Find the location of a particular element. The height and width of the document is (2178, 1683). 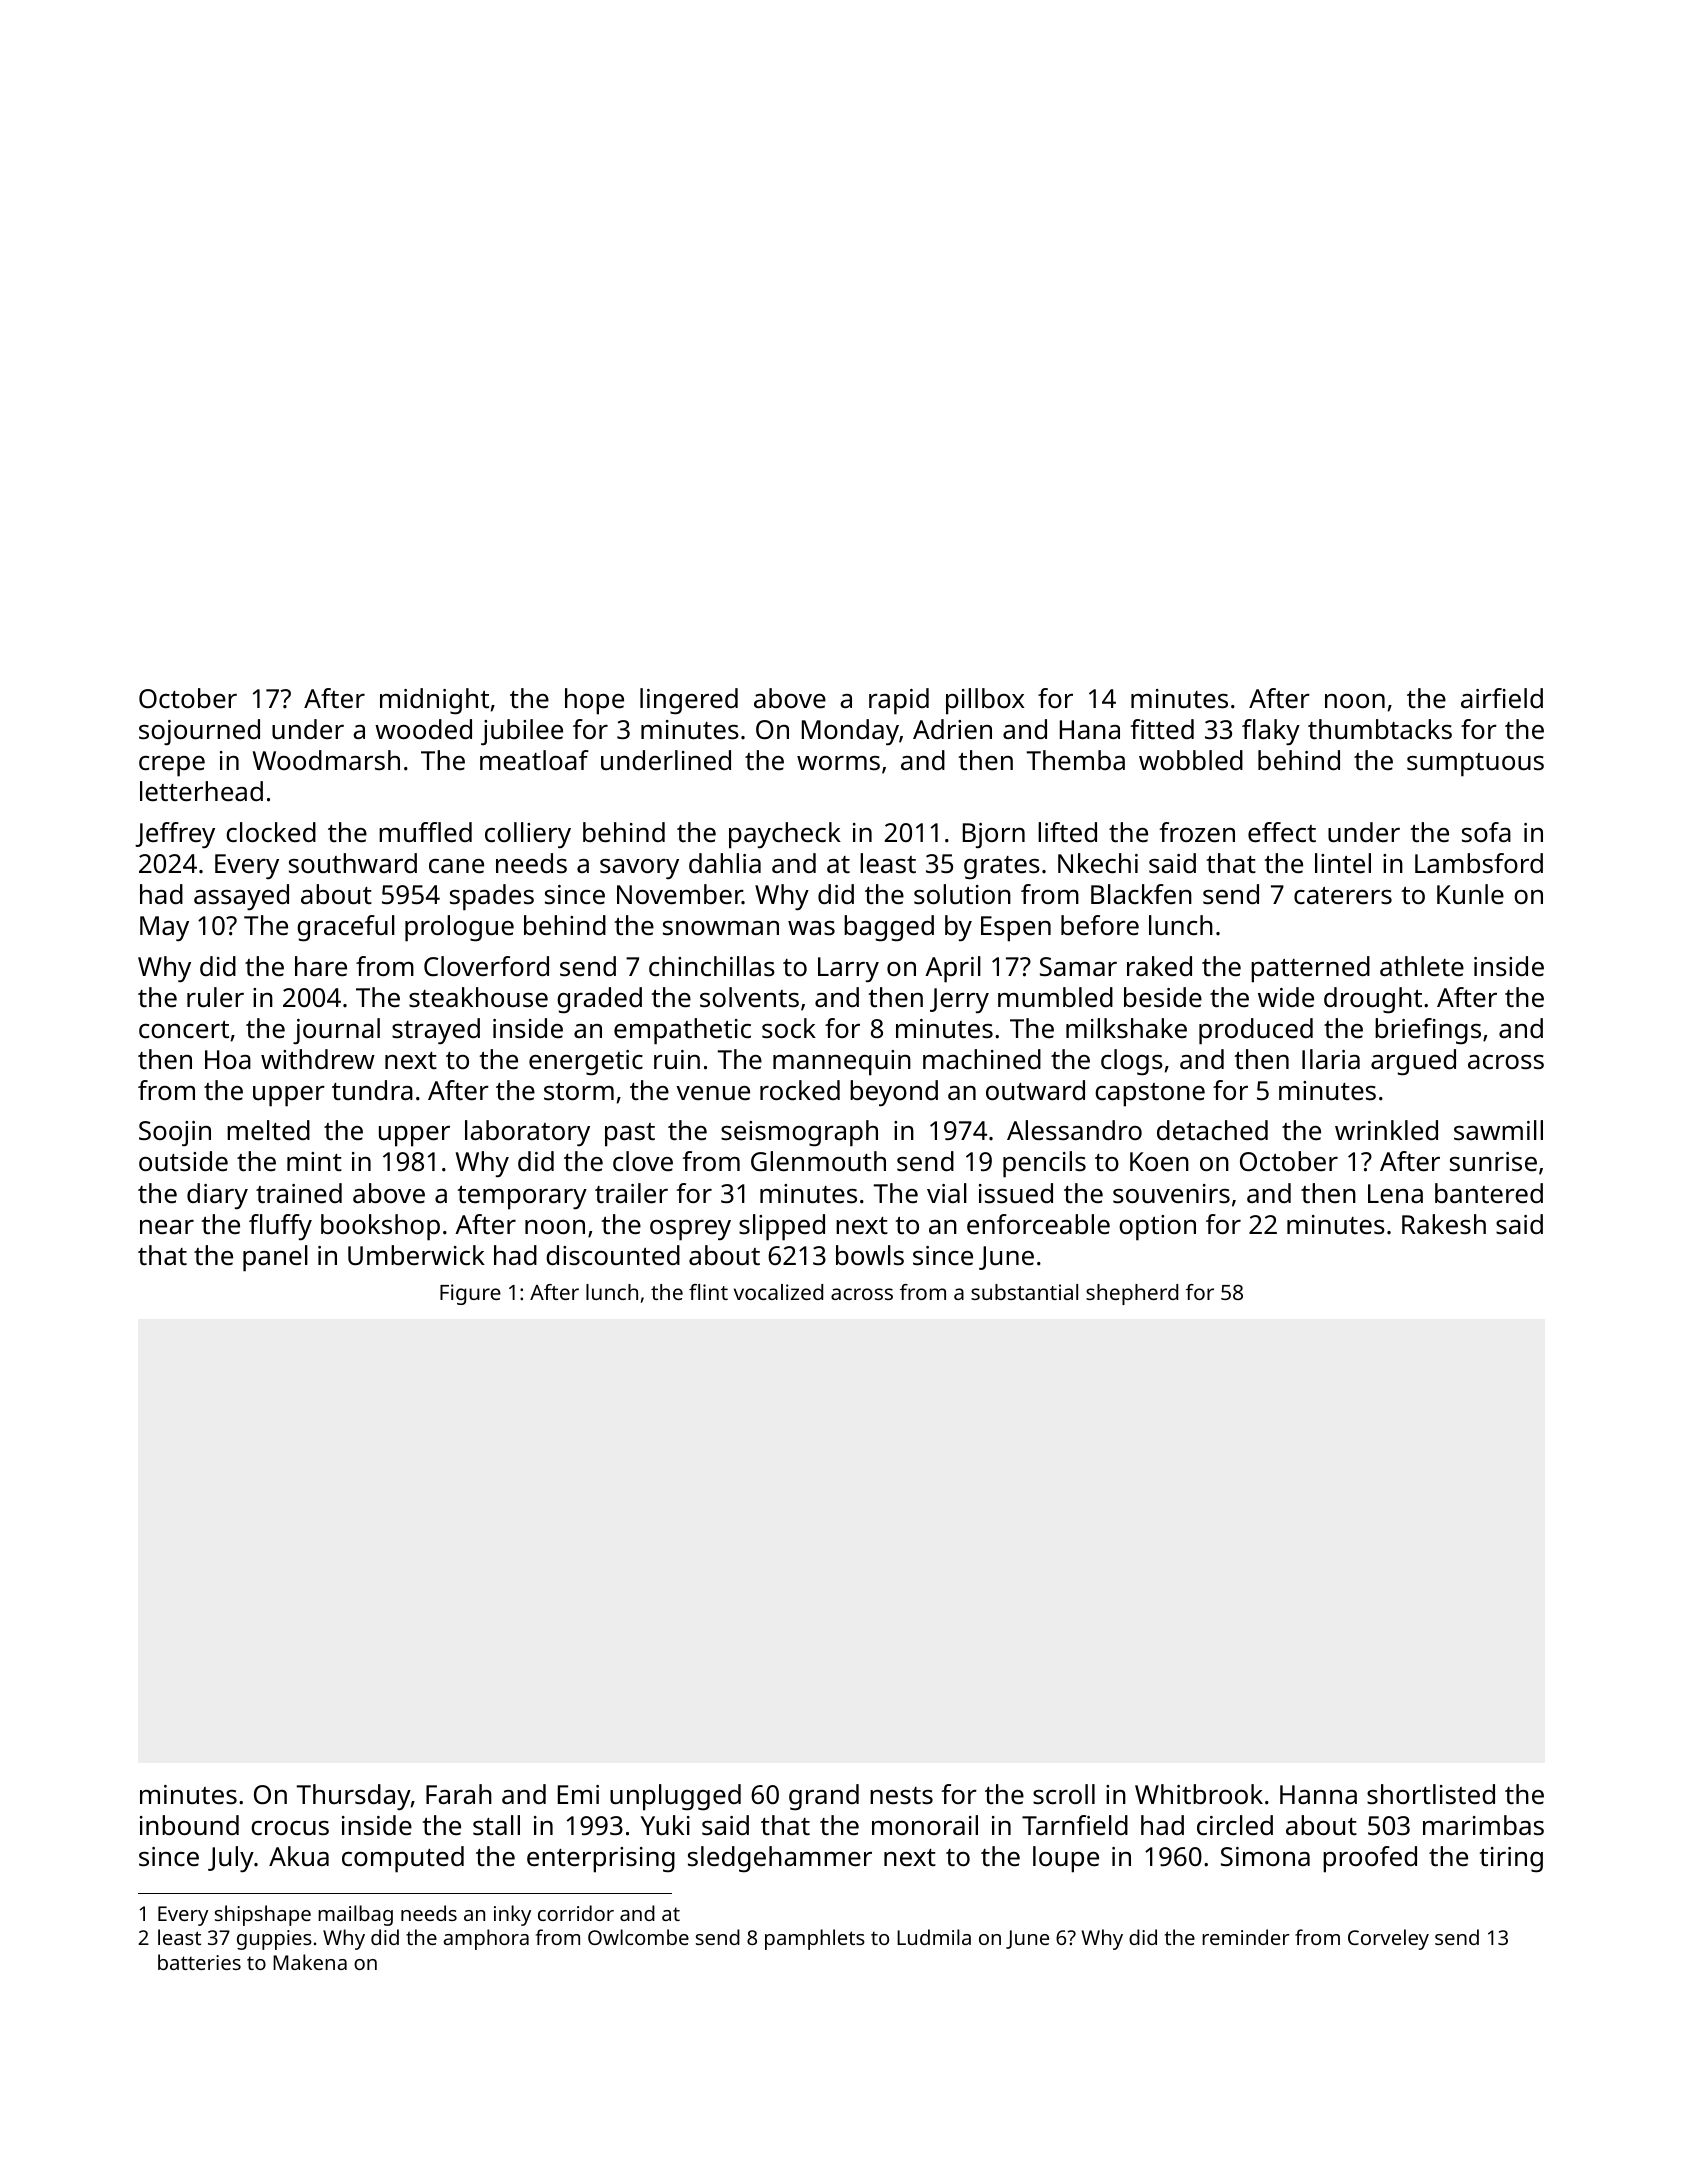

mailbag is located at coordinates (355, 1915).
